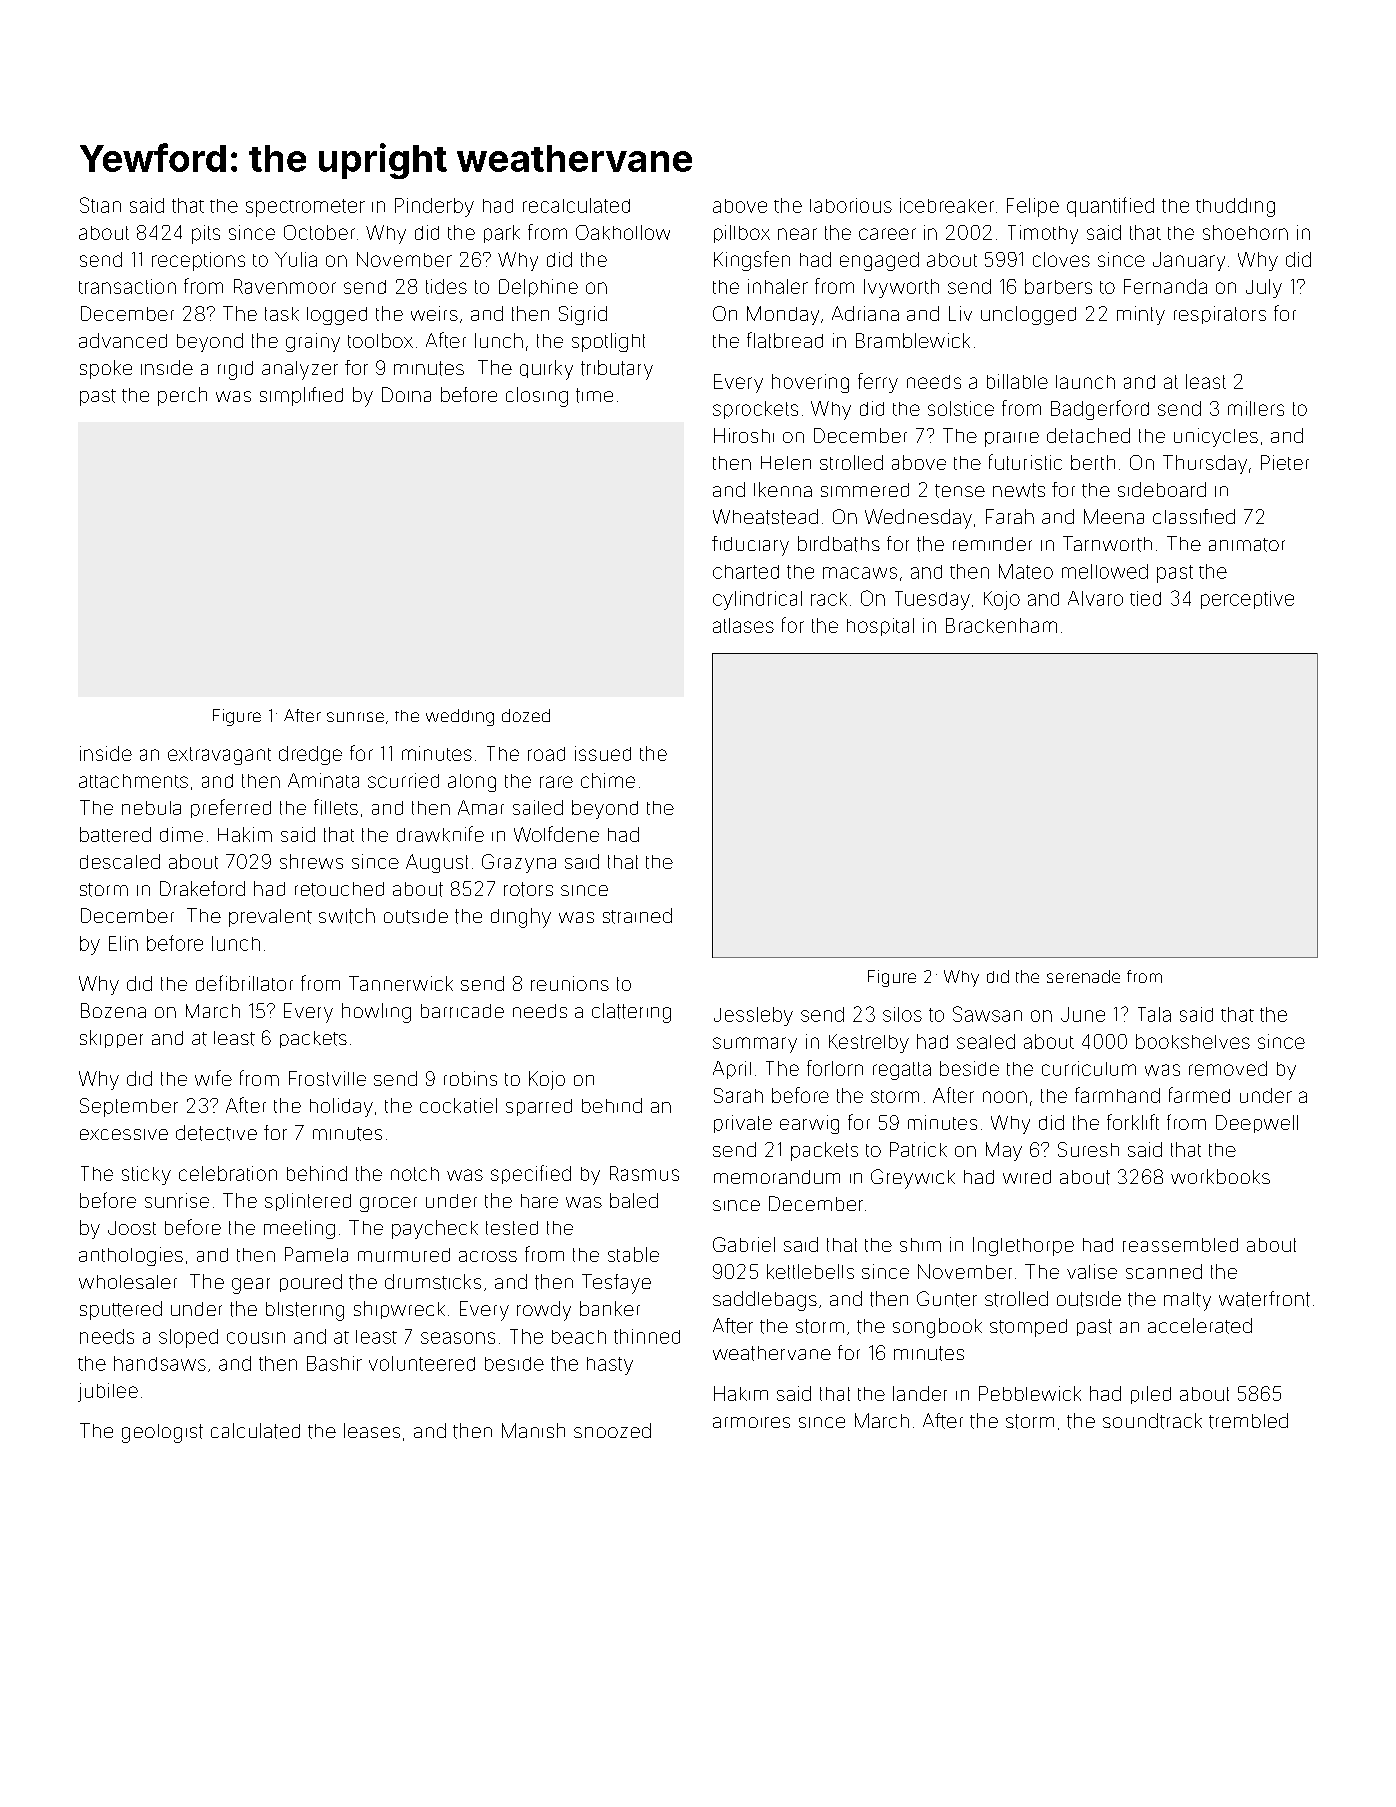 This screenshot has height=1807, width=1396. I want to click on serenade, so click(1083, 976).
